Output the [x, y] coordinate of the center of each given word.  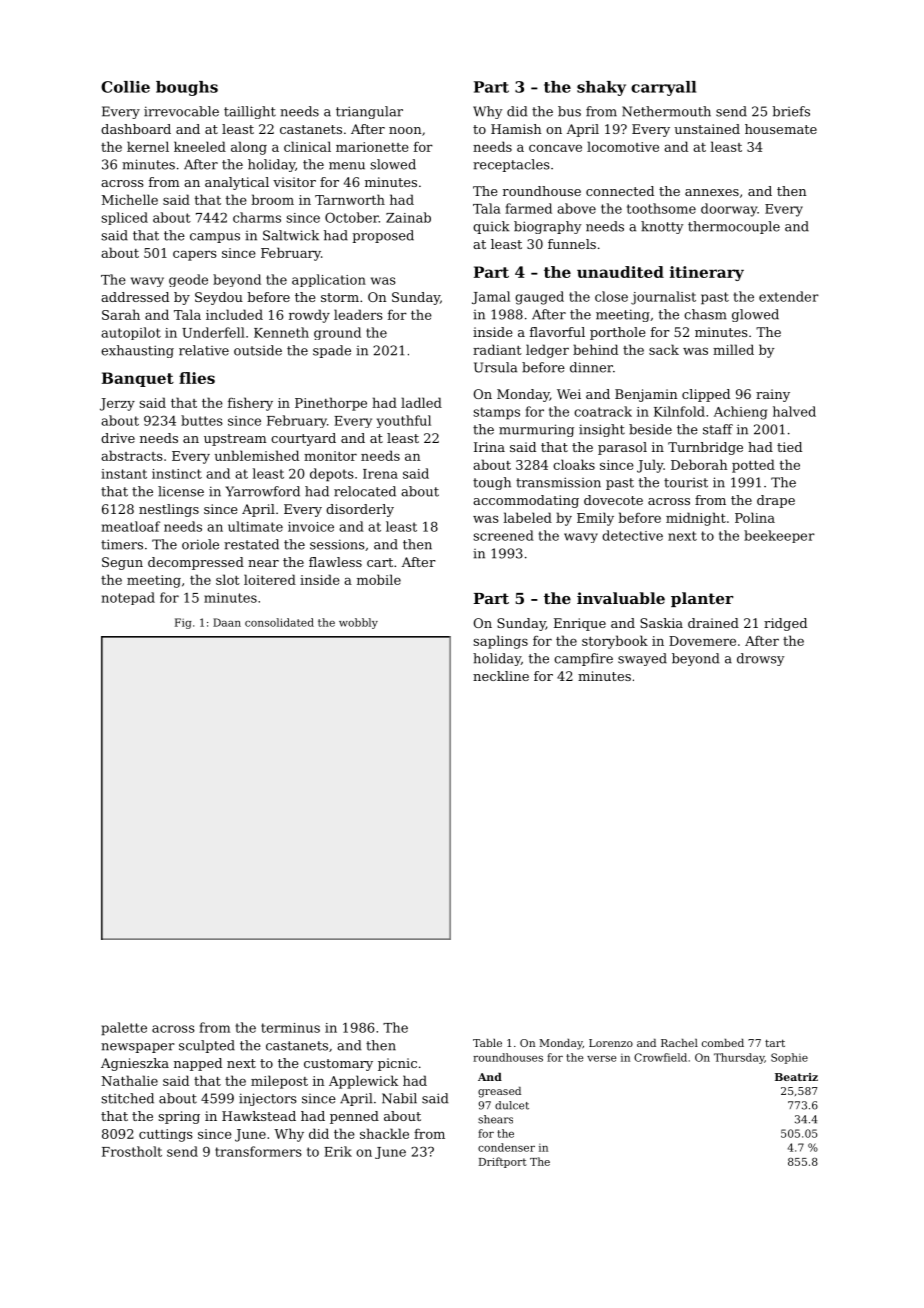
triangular [369, 112]
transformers [258, 1151]
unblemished [257, 455]
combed [723, 1043]
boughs [187, 88]
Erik [338, 1151]
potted [753, 466]
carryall [663, 88]
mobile [379, 579]
